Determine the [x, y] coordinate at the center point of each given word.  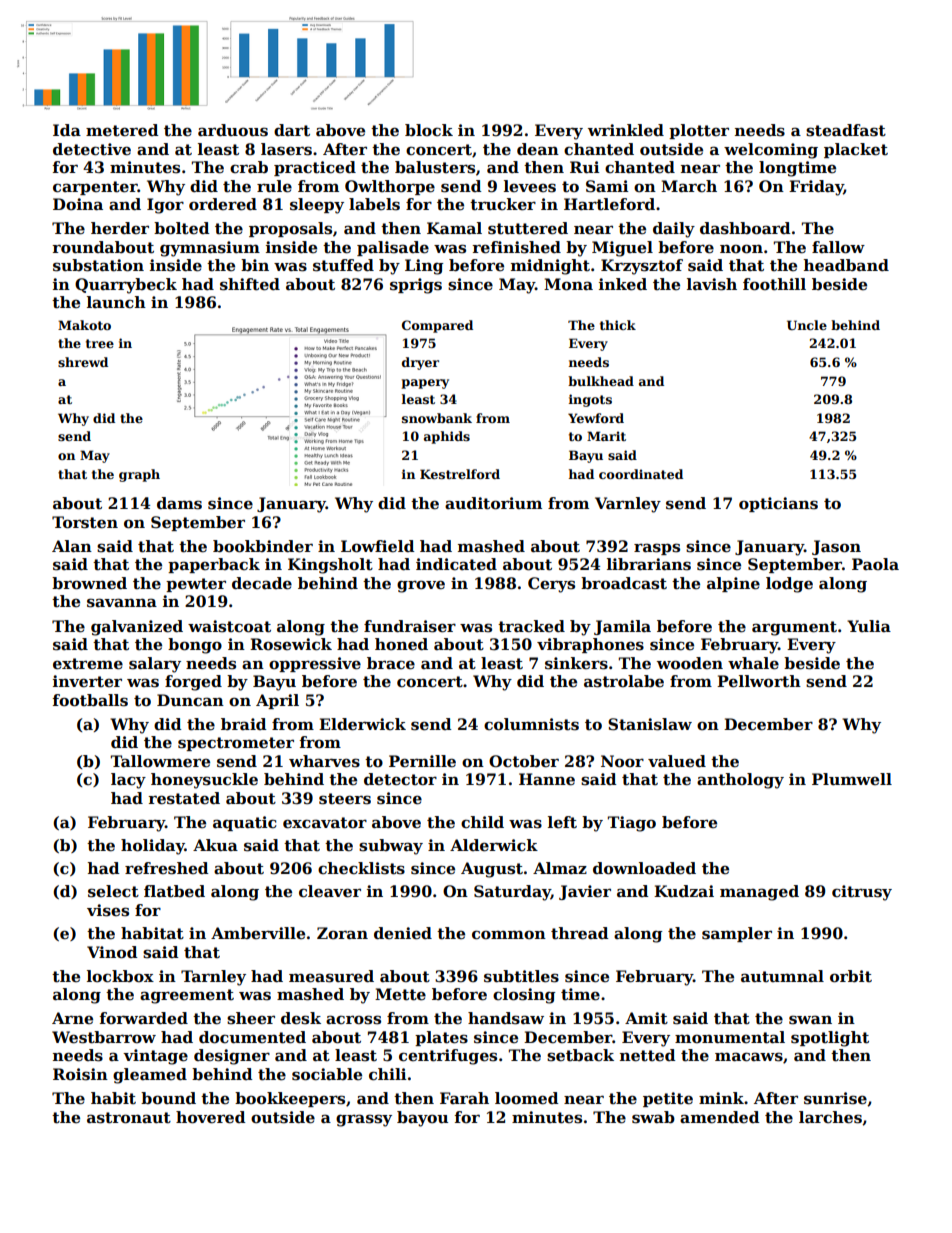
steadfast [846, 130]
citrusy [862, 893]
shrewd [83, 362]
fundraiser [410, 626]
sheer [251, 1018]
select [113, 891]
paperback [214, 565]
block [429, 130]
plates [441, 1038]
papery [425, 384]
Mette [400, 994]
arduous [233, 130]
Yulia [869, 626]
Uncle [807, 325]
